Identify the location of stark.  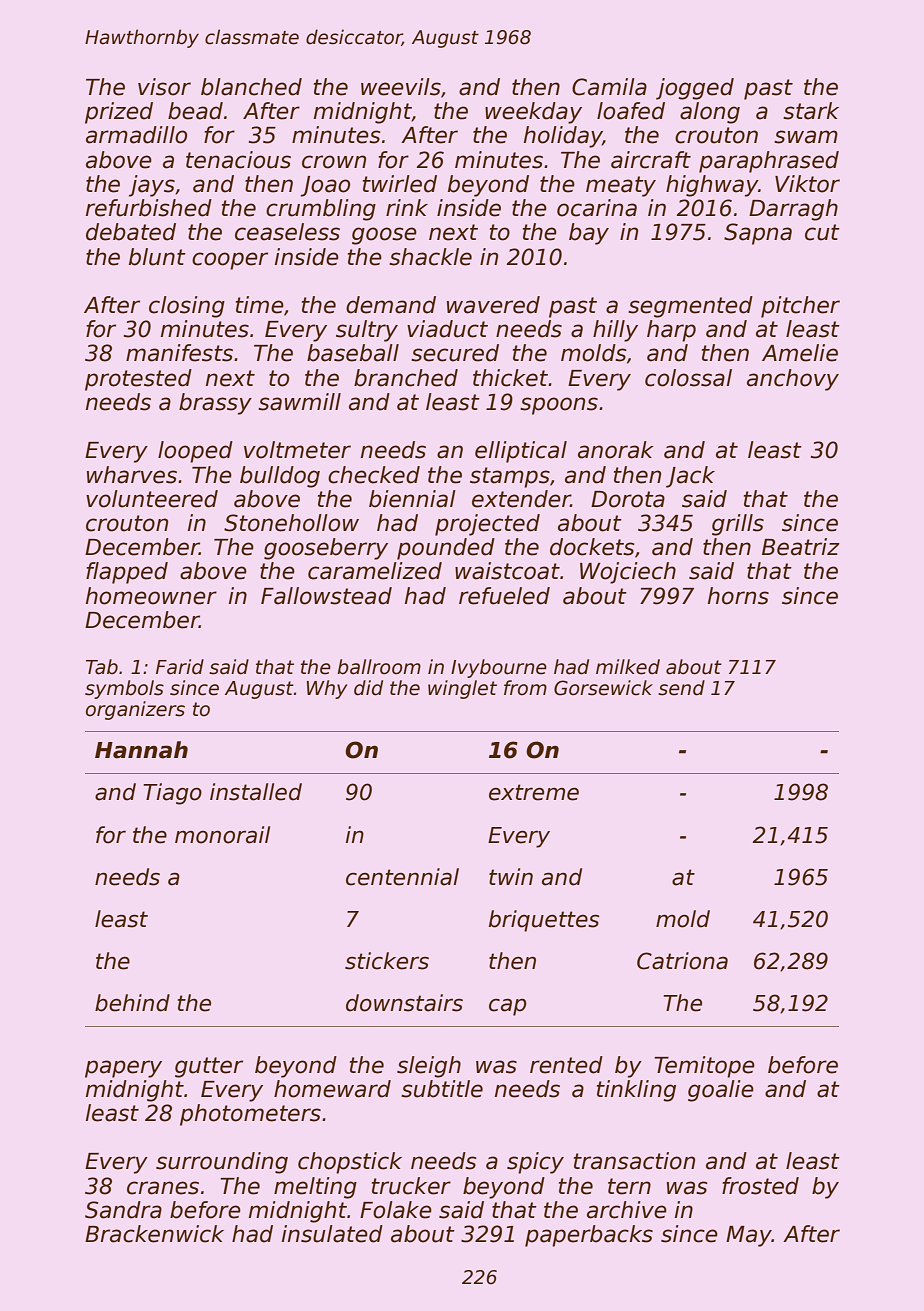
(811, 111).
